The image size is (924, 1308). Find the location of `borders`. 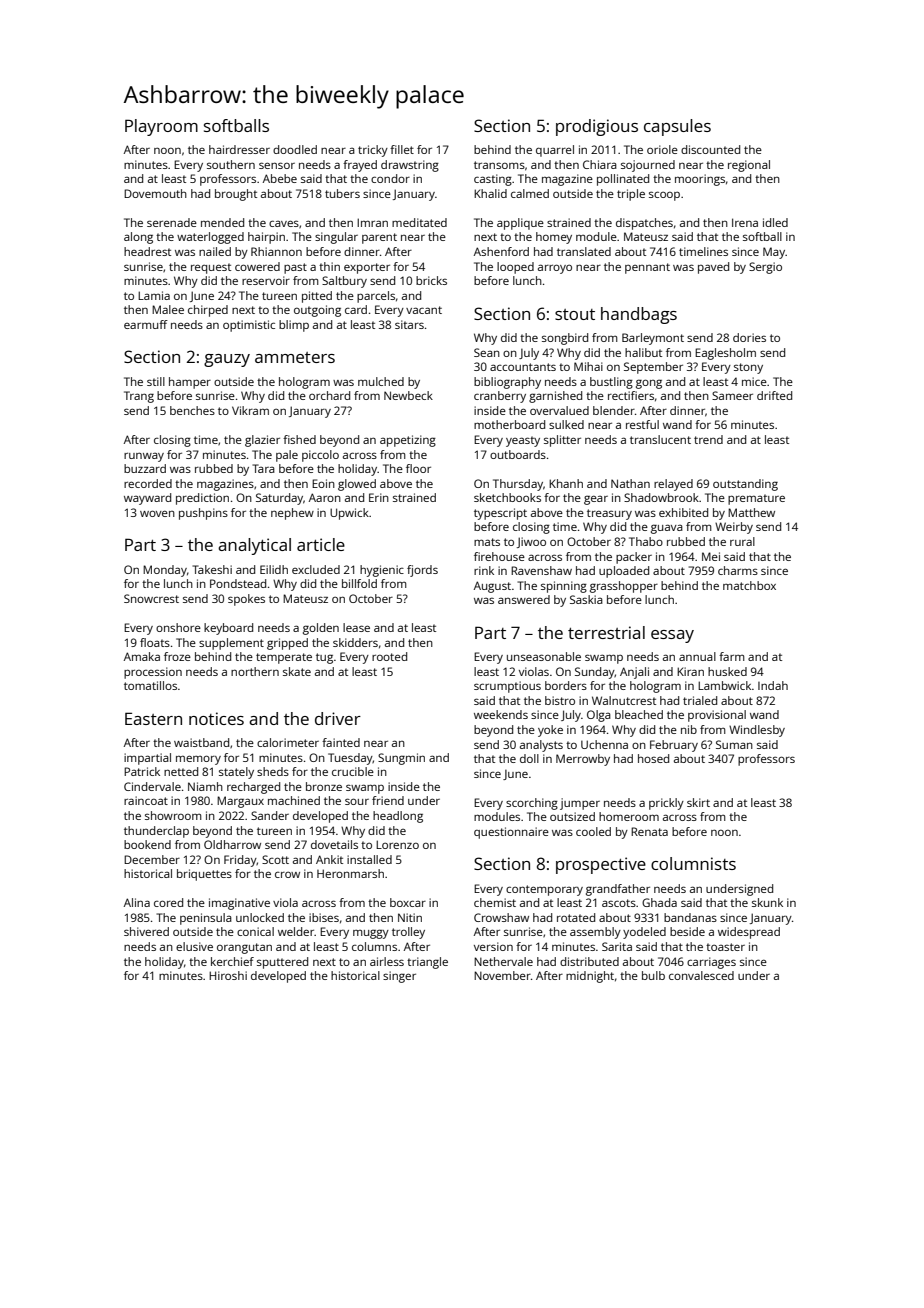

borders is located at coordinates (566, 685).
